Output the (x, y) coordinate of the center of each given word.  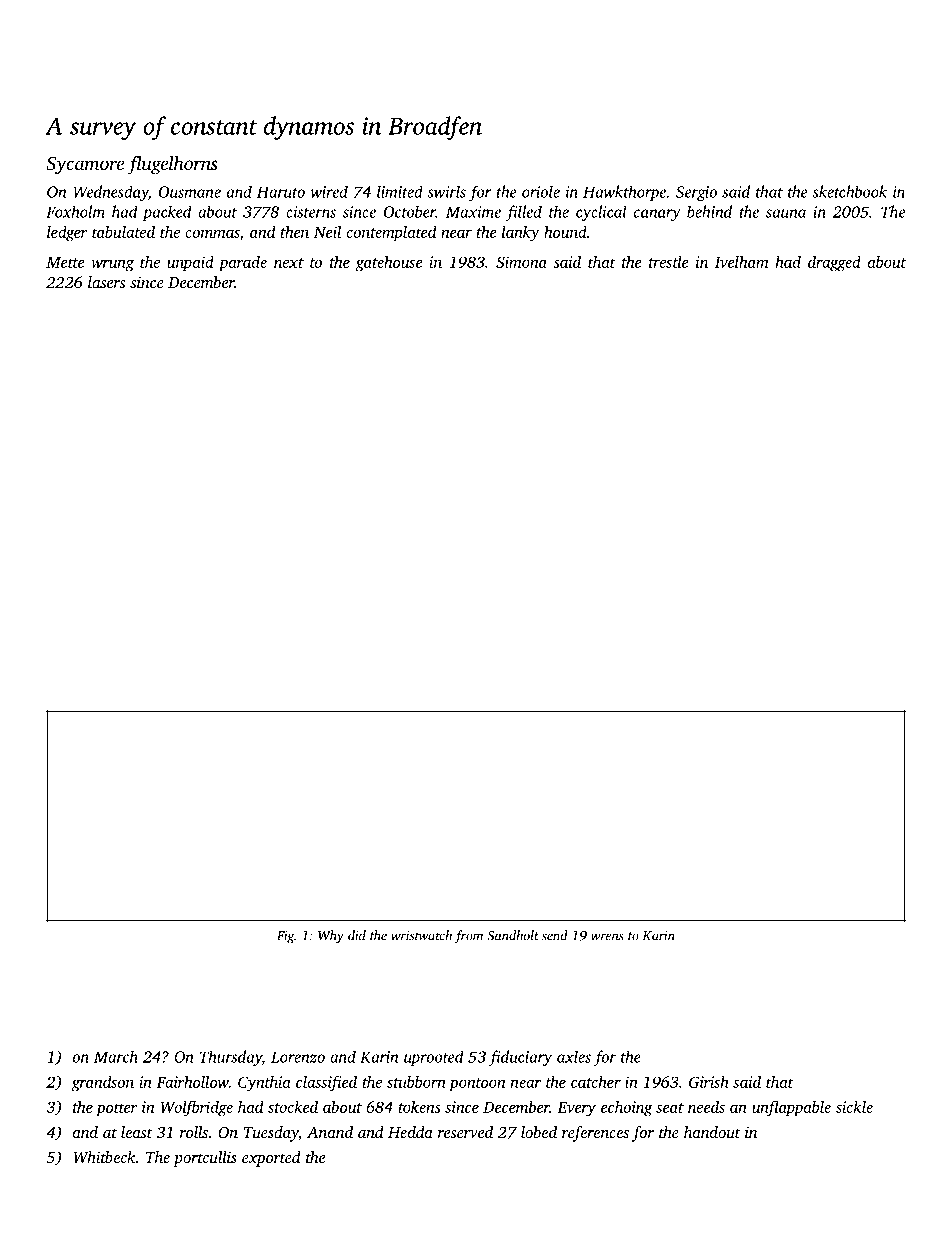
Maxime (473, 212)
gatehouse (389, 263)
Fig (285, 937)
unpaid (190, 264)
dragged (834, 263)
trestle (669, 262)
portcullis (205, 1159)
